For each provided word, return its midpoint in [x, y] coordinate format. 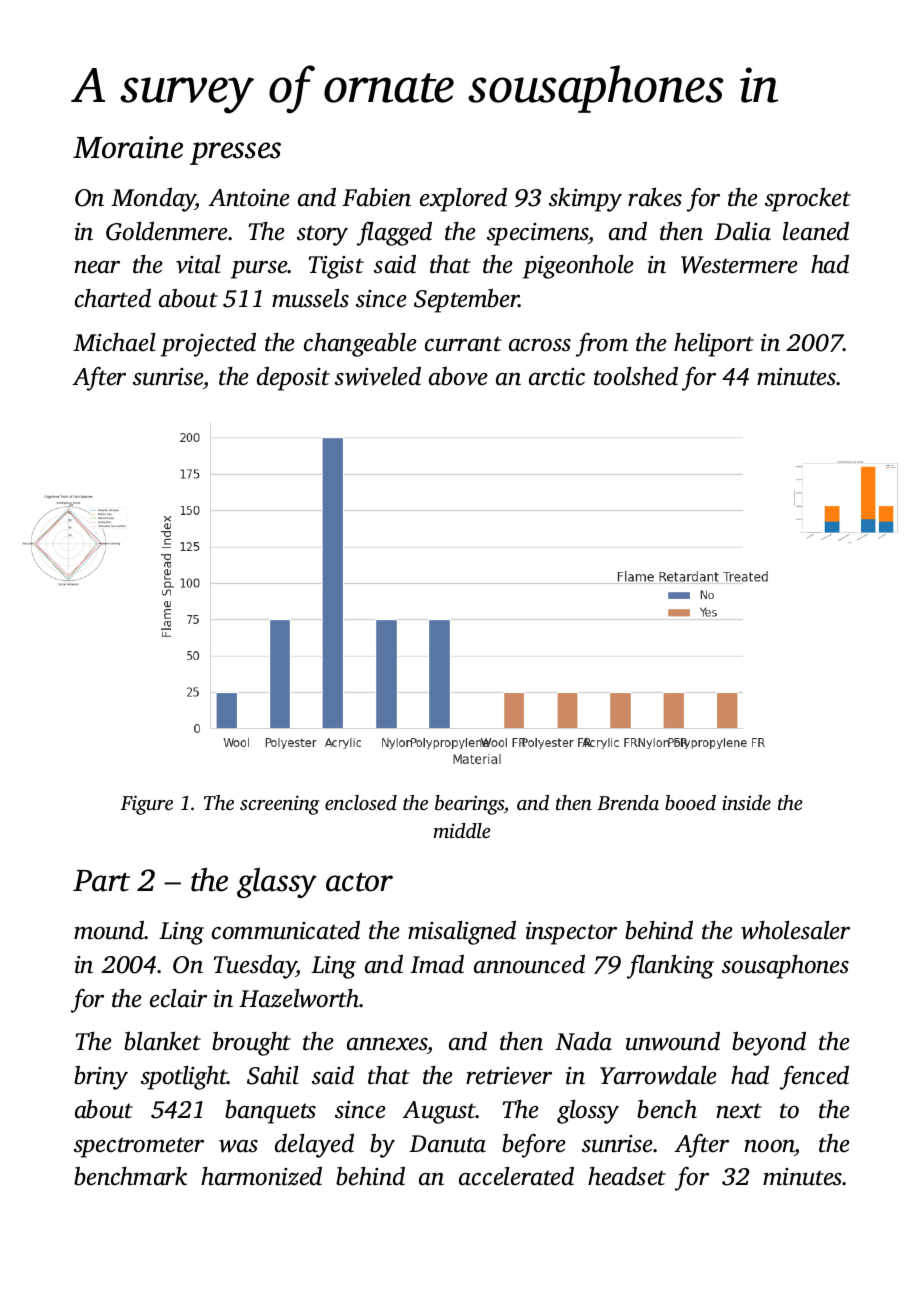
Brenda [628, 802]
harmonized [261, 1176]
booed [690, 802]
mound [109, 930]
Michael [114, 342]
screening [280, 805]
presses [235, 153]
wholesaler [795, 930]
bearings [469, 805]
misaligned [462, 933]
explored [463, 200]
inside [746, 802]
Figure [146, 805]
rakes [655, 197]
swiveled [378, 376]
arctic [557, 377]
